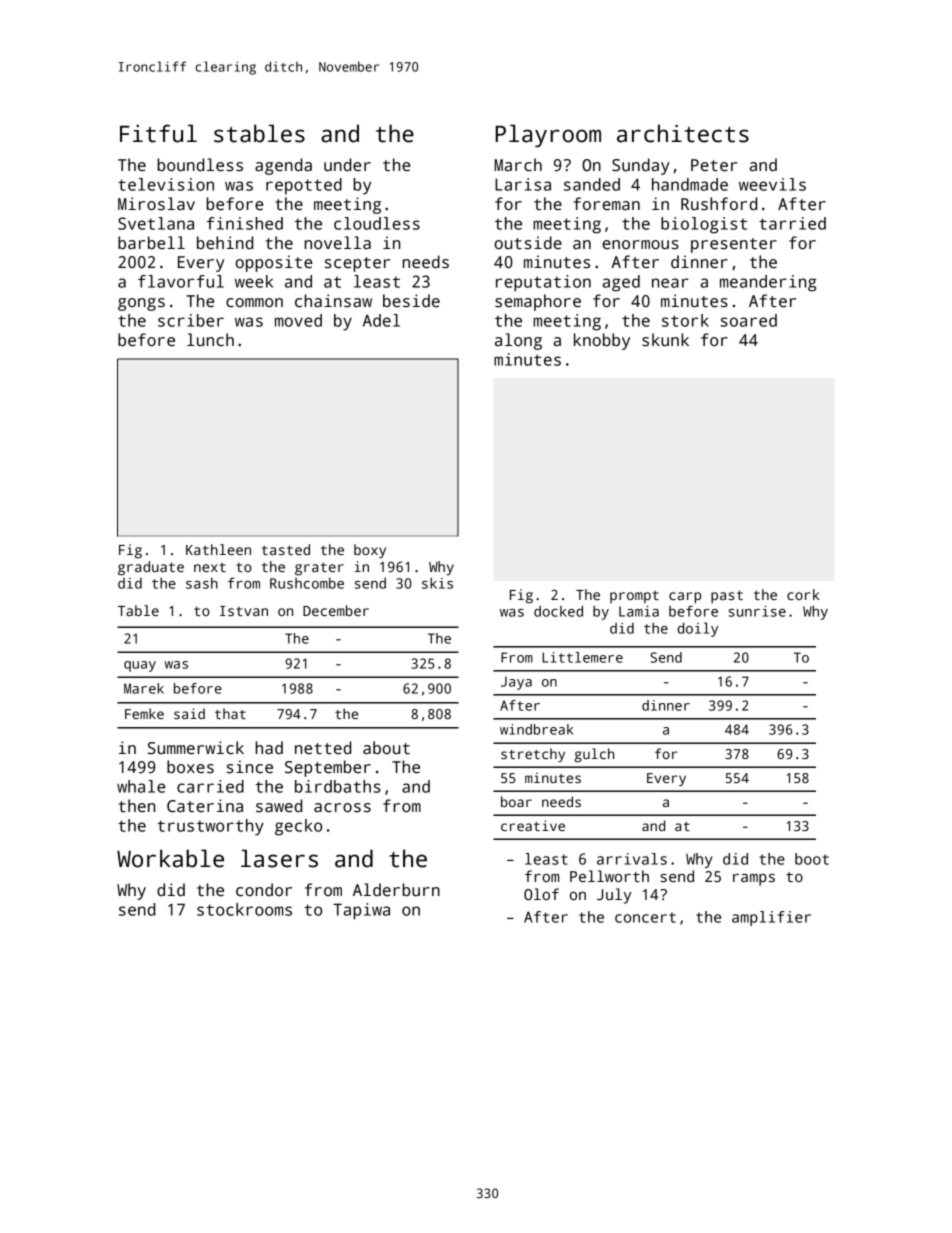  What do you see at coordinates (634, 596) in the document?
I see `prompt` at bounding box center [634, 596].
